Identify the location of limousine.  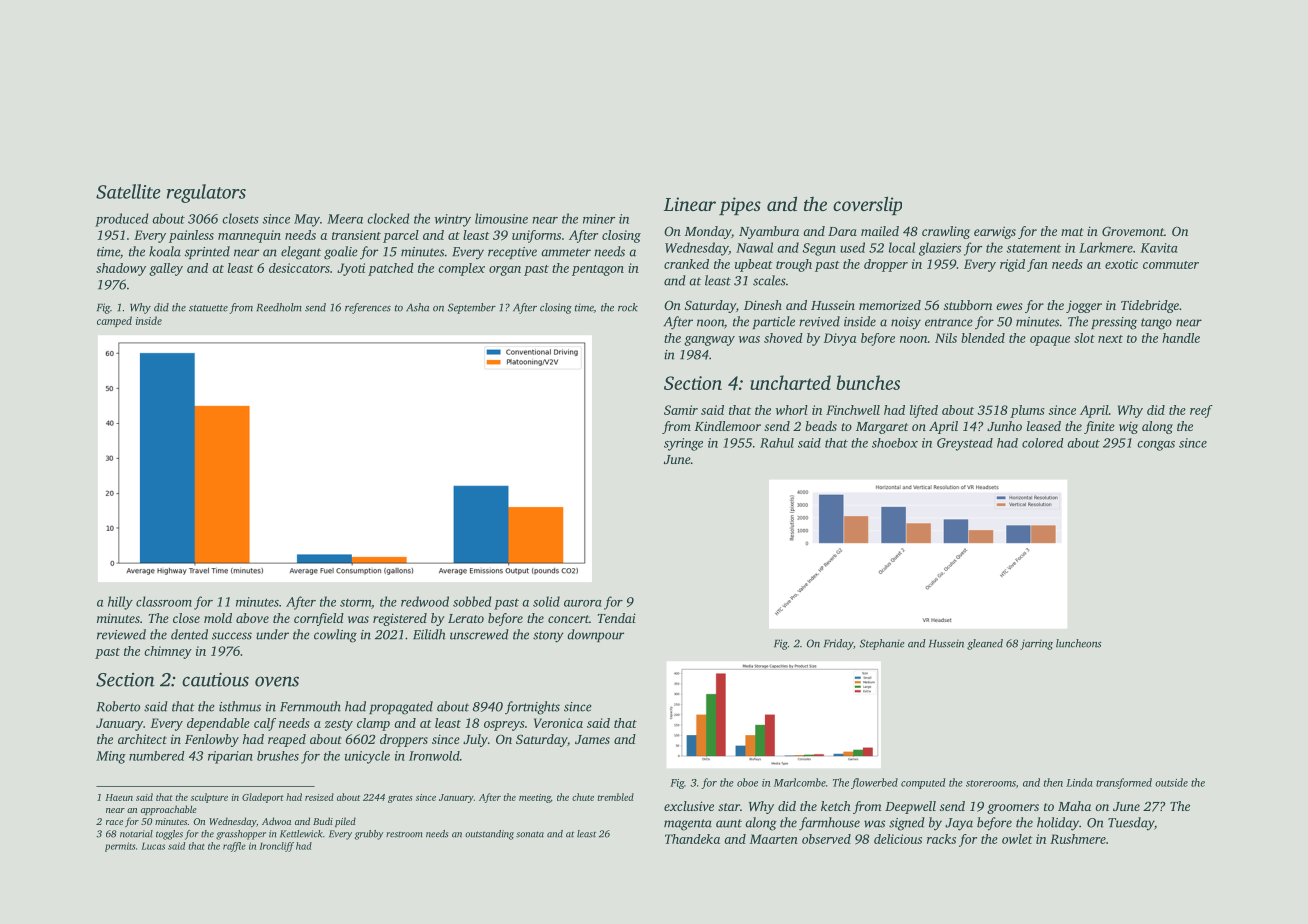
(501, 218).
